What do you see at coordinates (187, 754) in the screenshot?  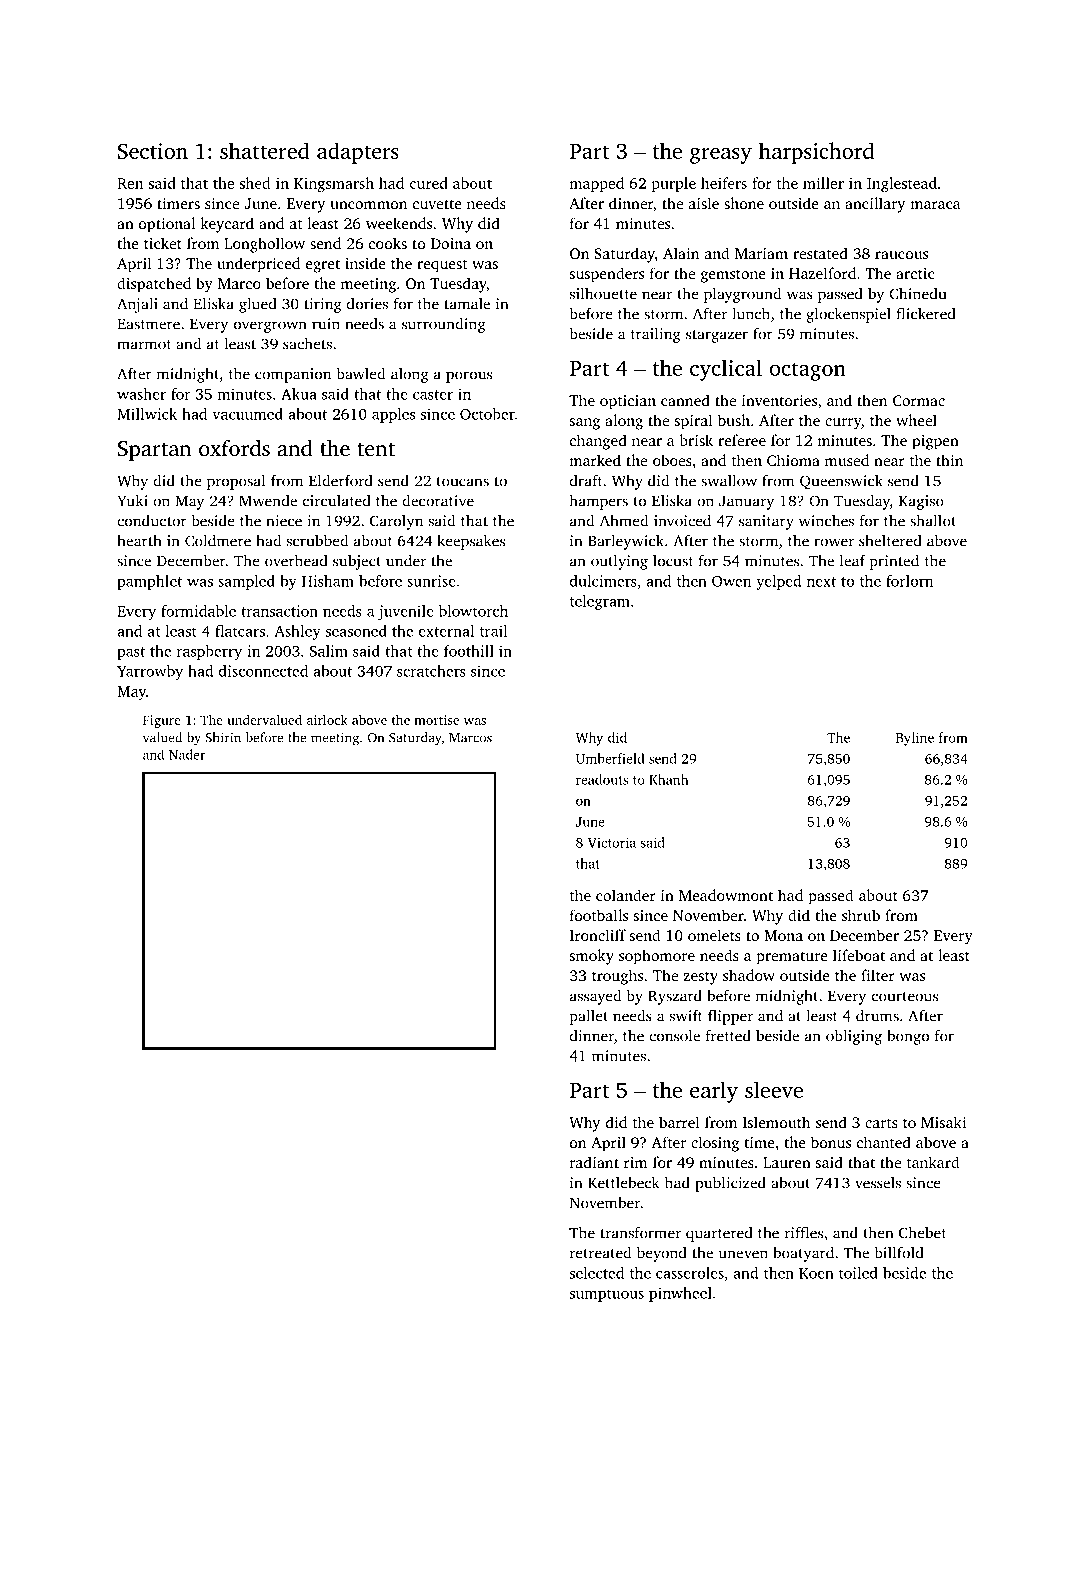 I see `Nader` at bounding box center [187, 754].
